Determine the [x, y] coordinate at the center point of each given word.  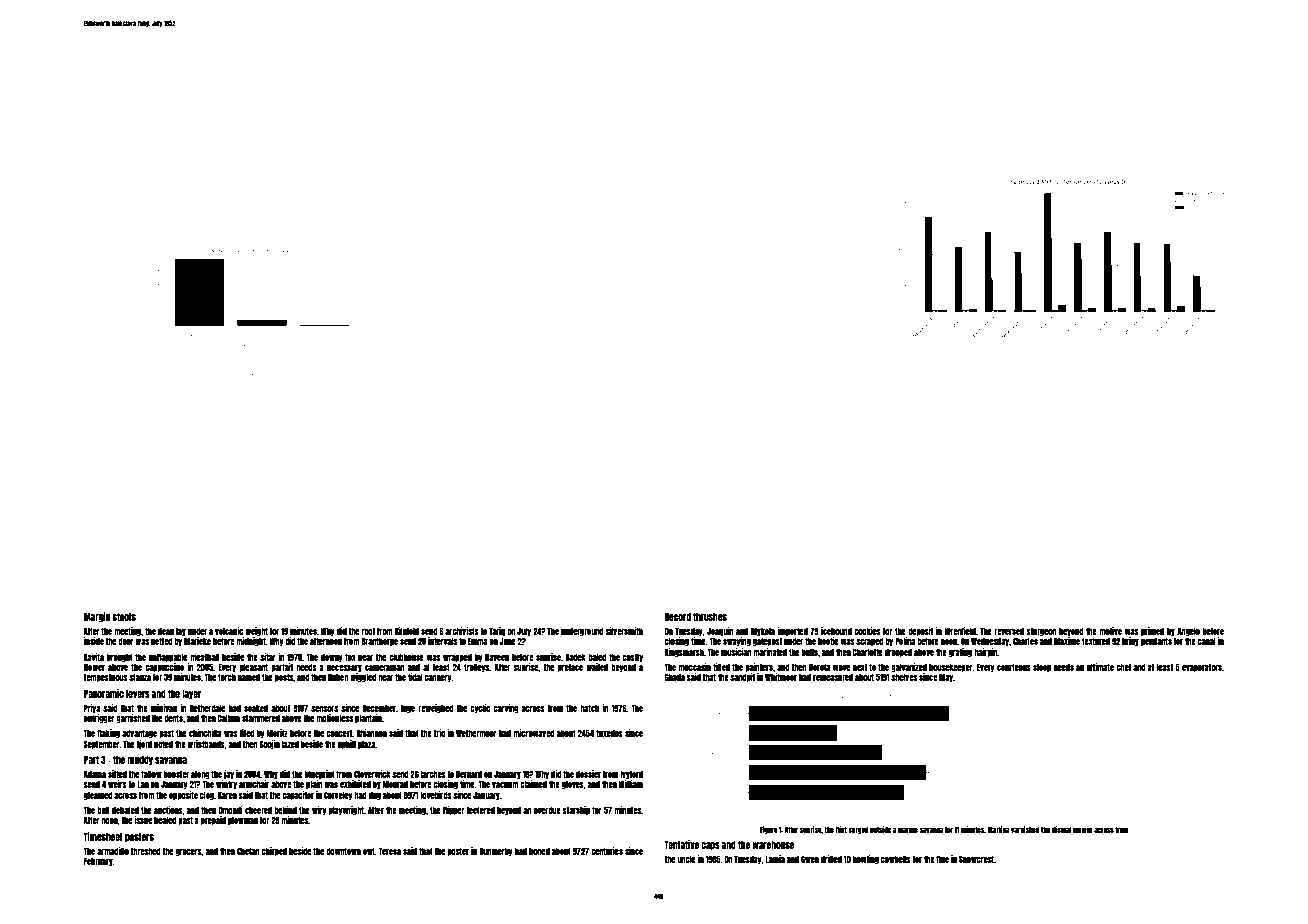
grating [960, 652]
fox [350, 657]
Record [678, 617]
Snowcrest [976, 859]
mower [1083, 830]
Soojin [269, 744]
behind [285, 810]
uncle [686, 859]
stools [124, 617]
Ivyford [631, 775]
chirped [274, 851]
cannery [438, 678]
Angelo [1188, 632]
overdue [547, 810]
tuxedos [609, 733]
